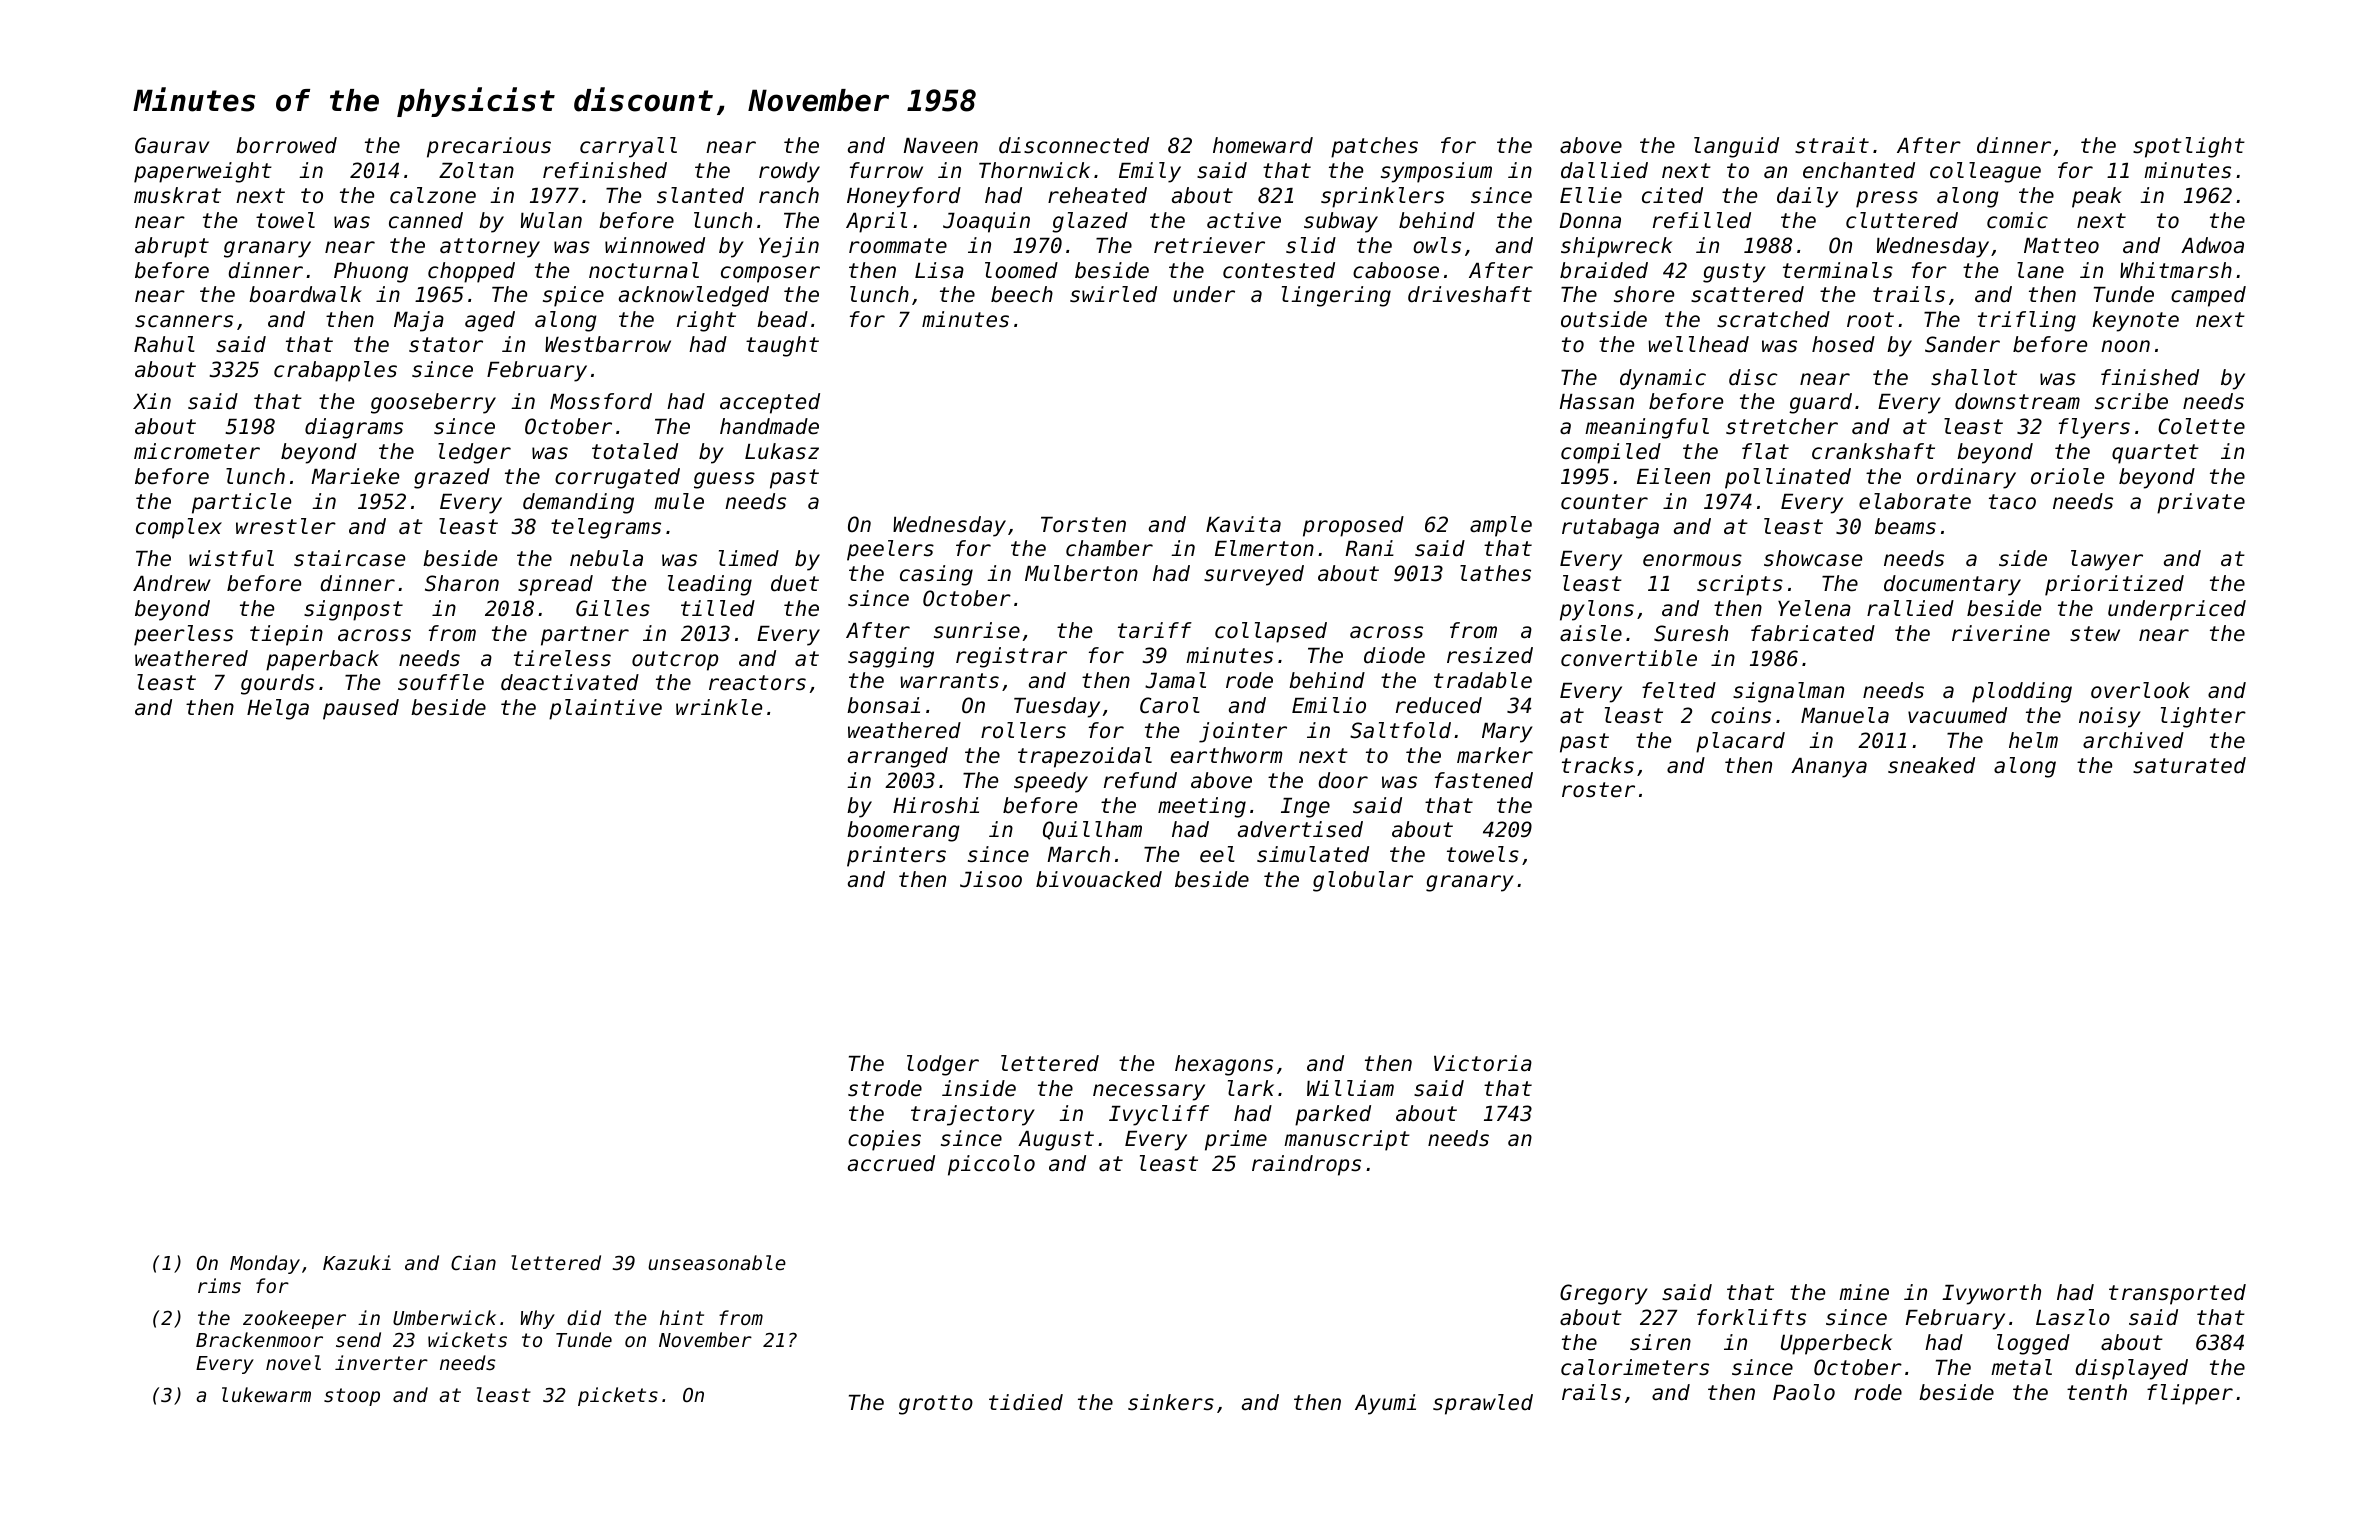 This page has width=2380, height=1540. Describe the element at coordinates (490, 248) in the page. I see `attorney` at that location.
